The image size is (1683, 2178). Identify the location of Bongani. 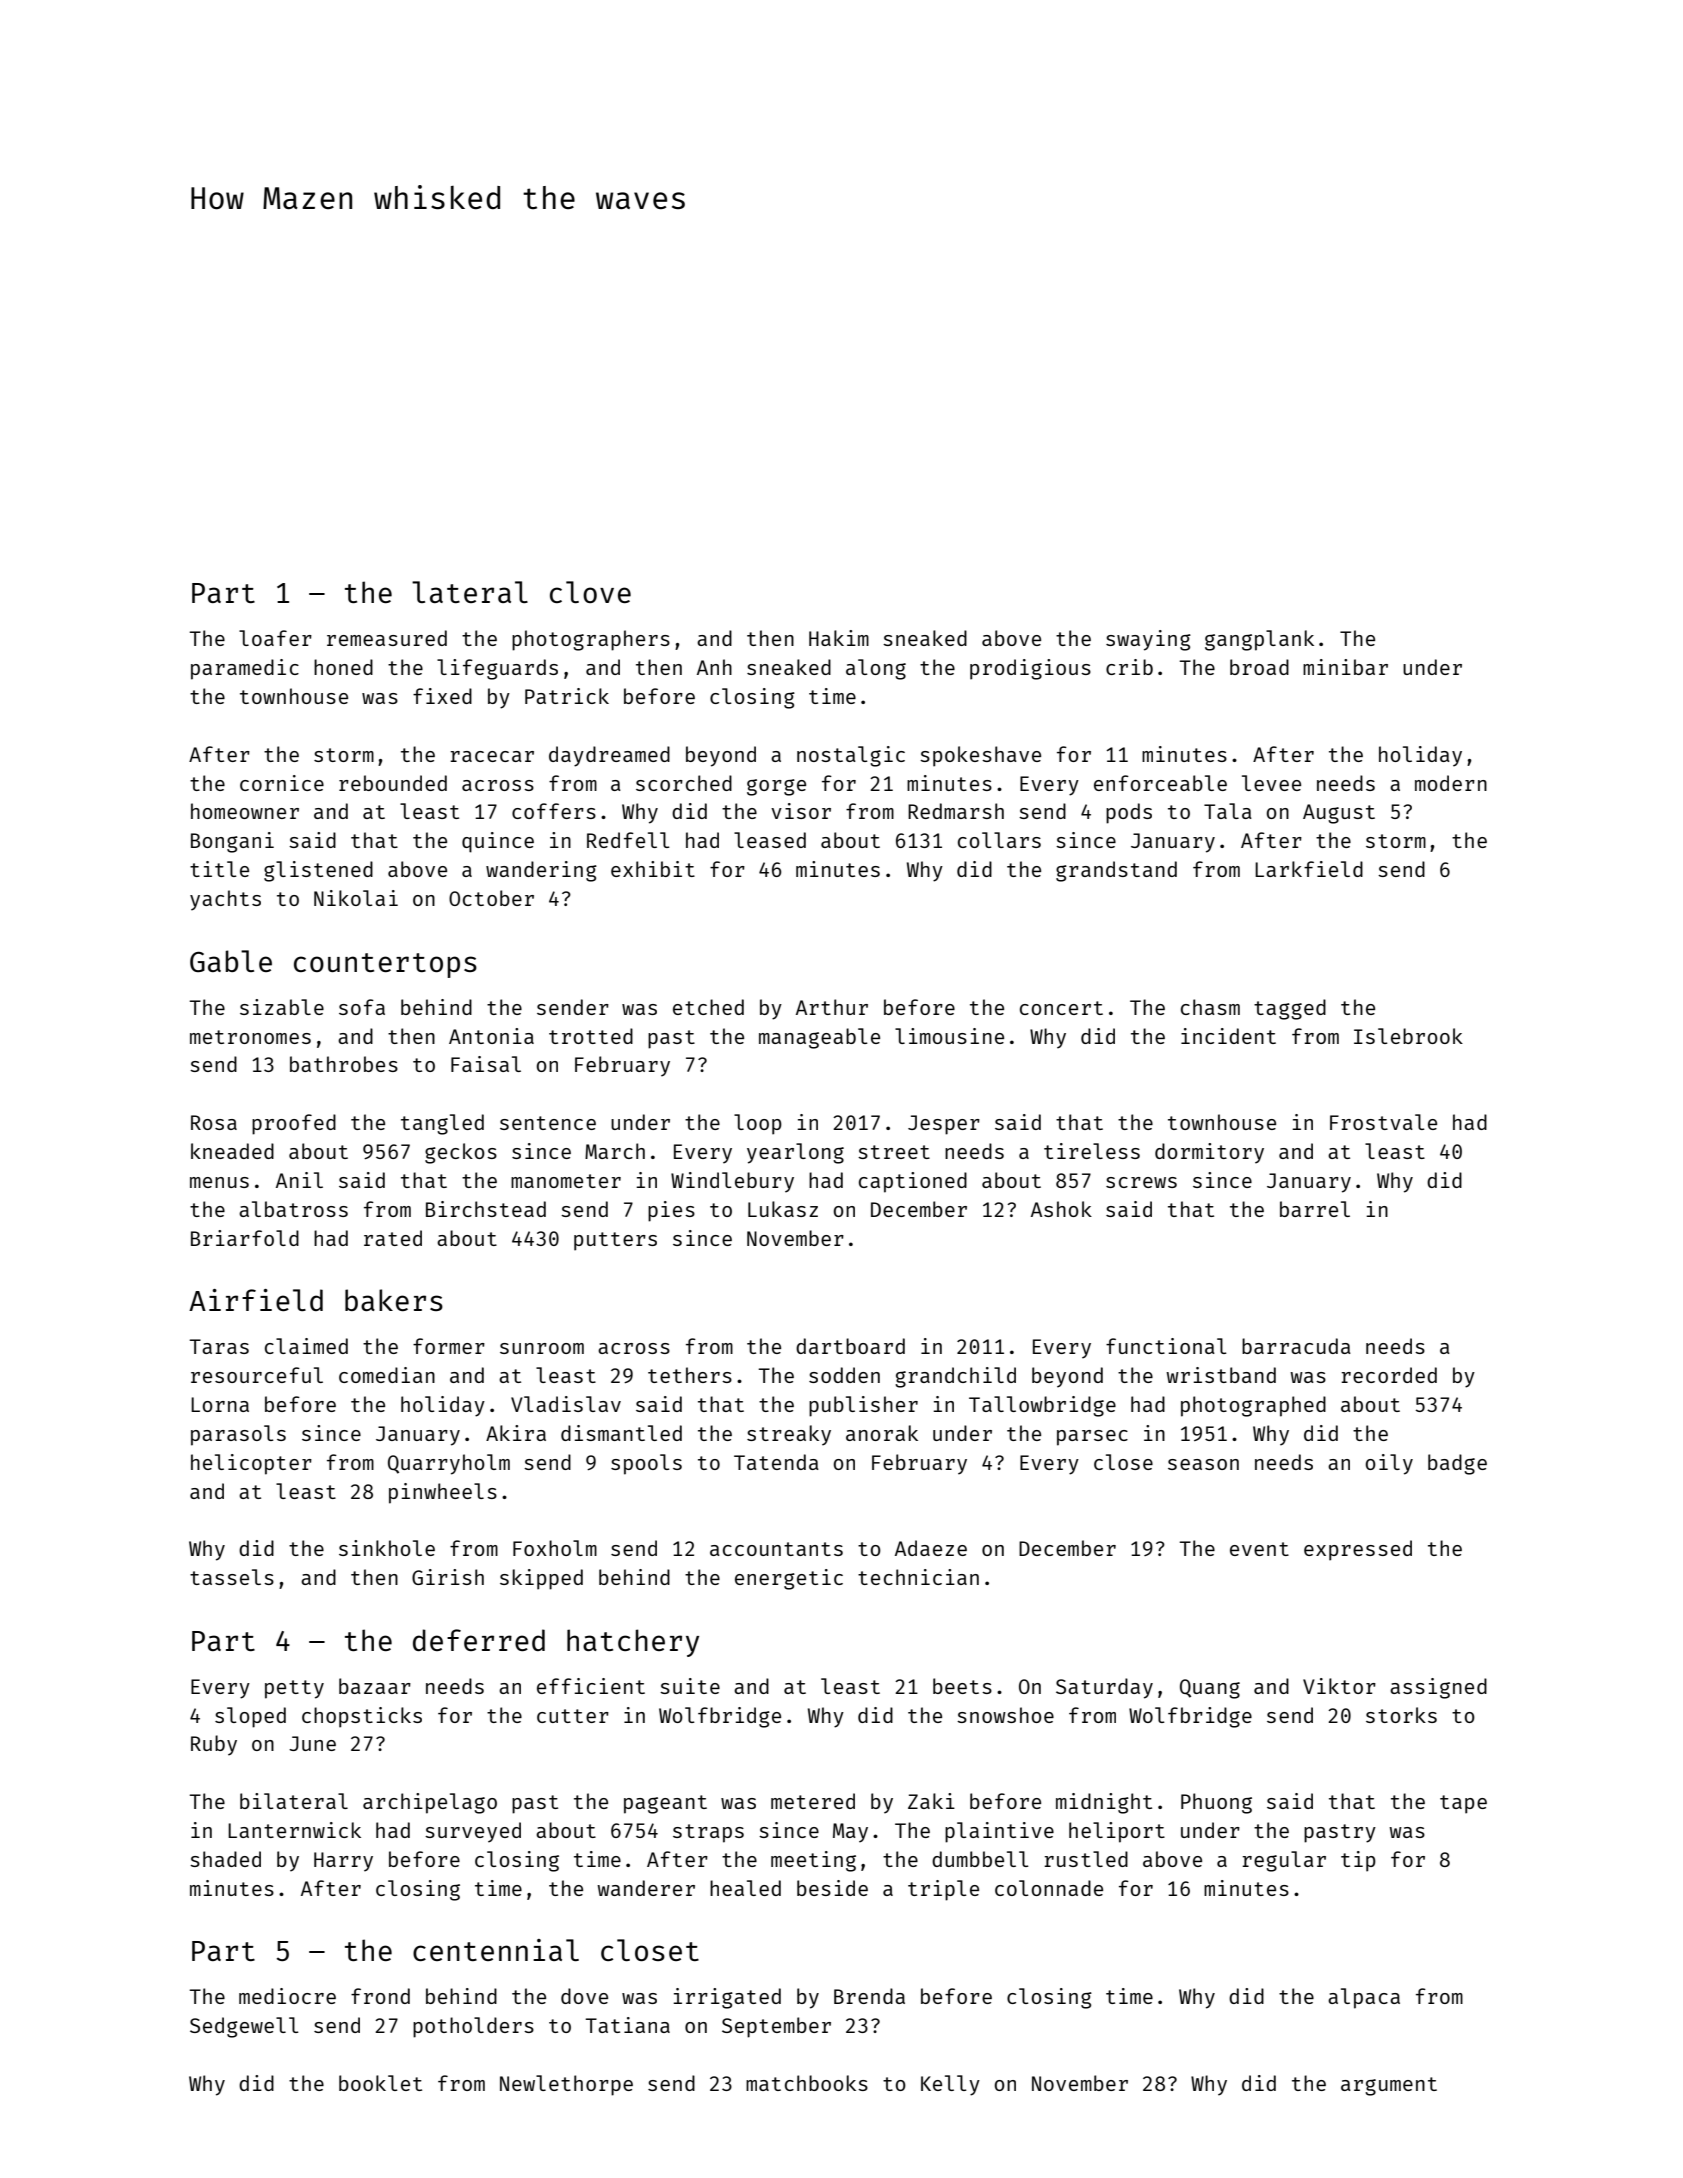
(232, 842).
